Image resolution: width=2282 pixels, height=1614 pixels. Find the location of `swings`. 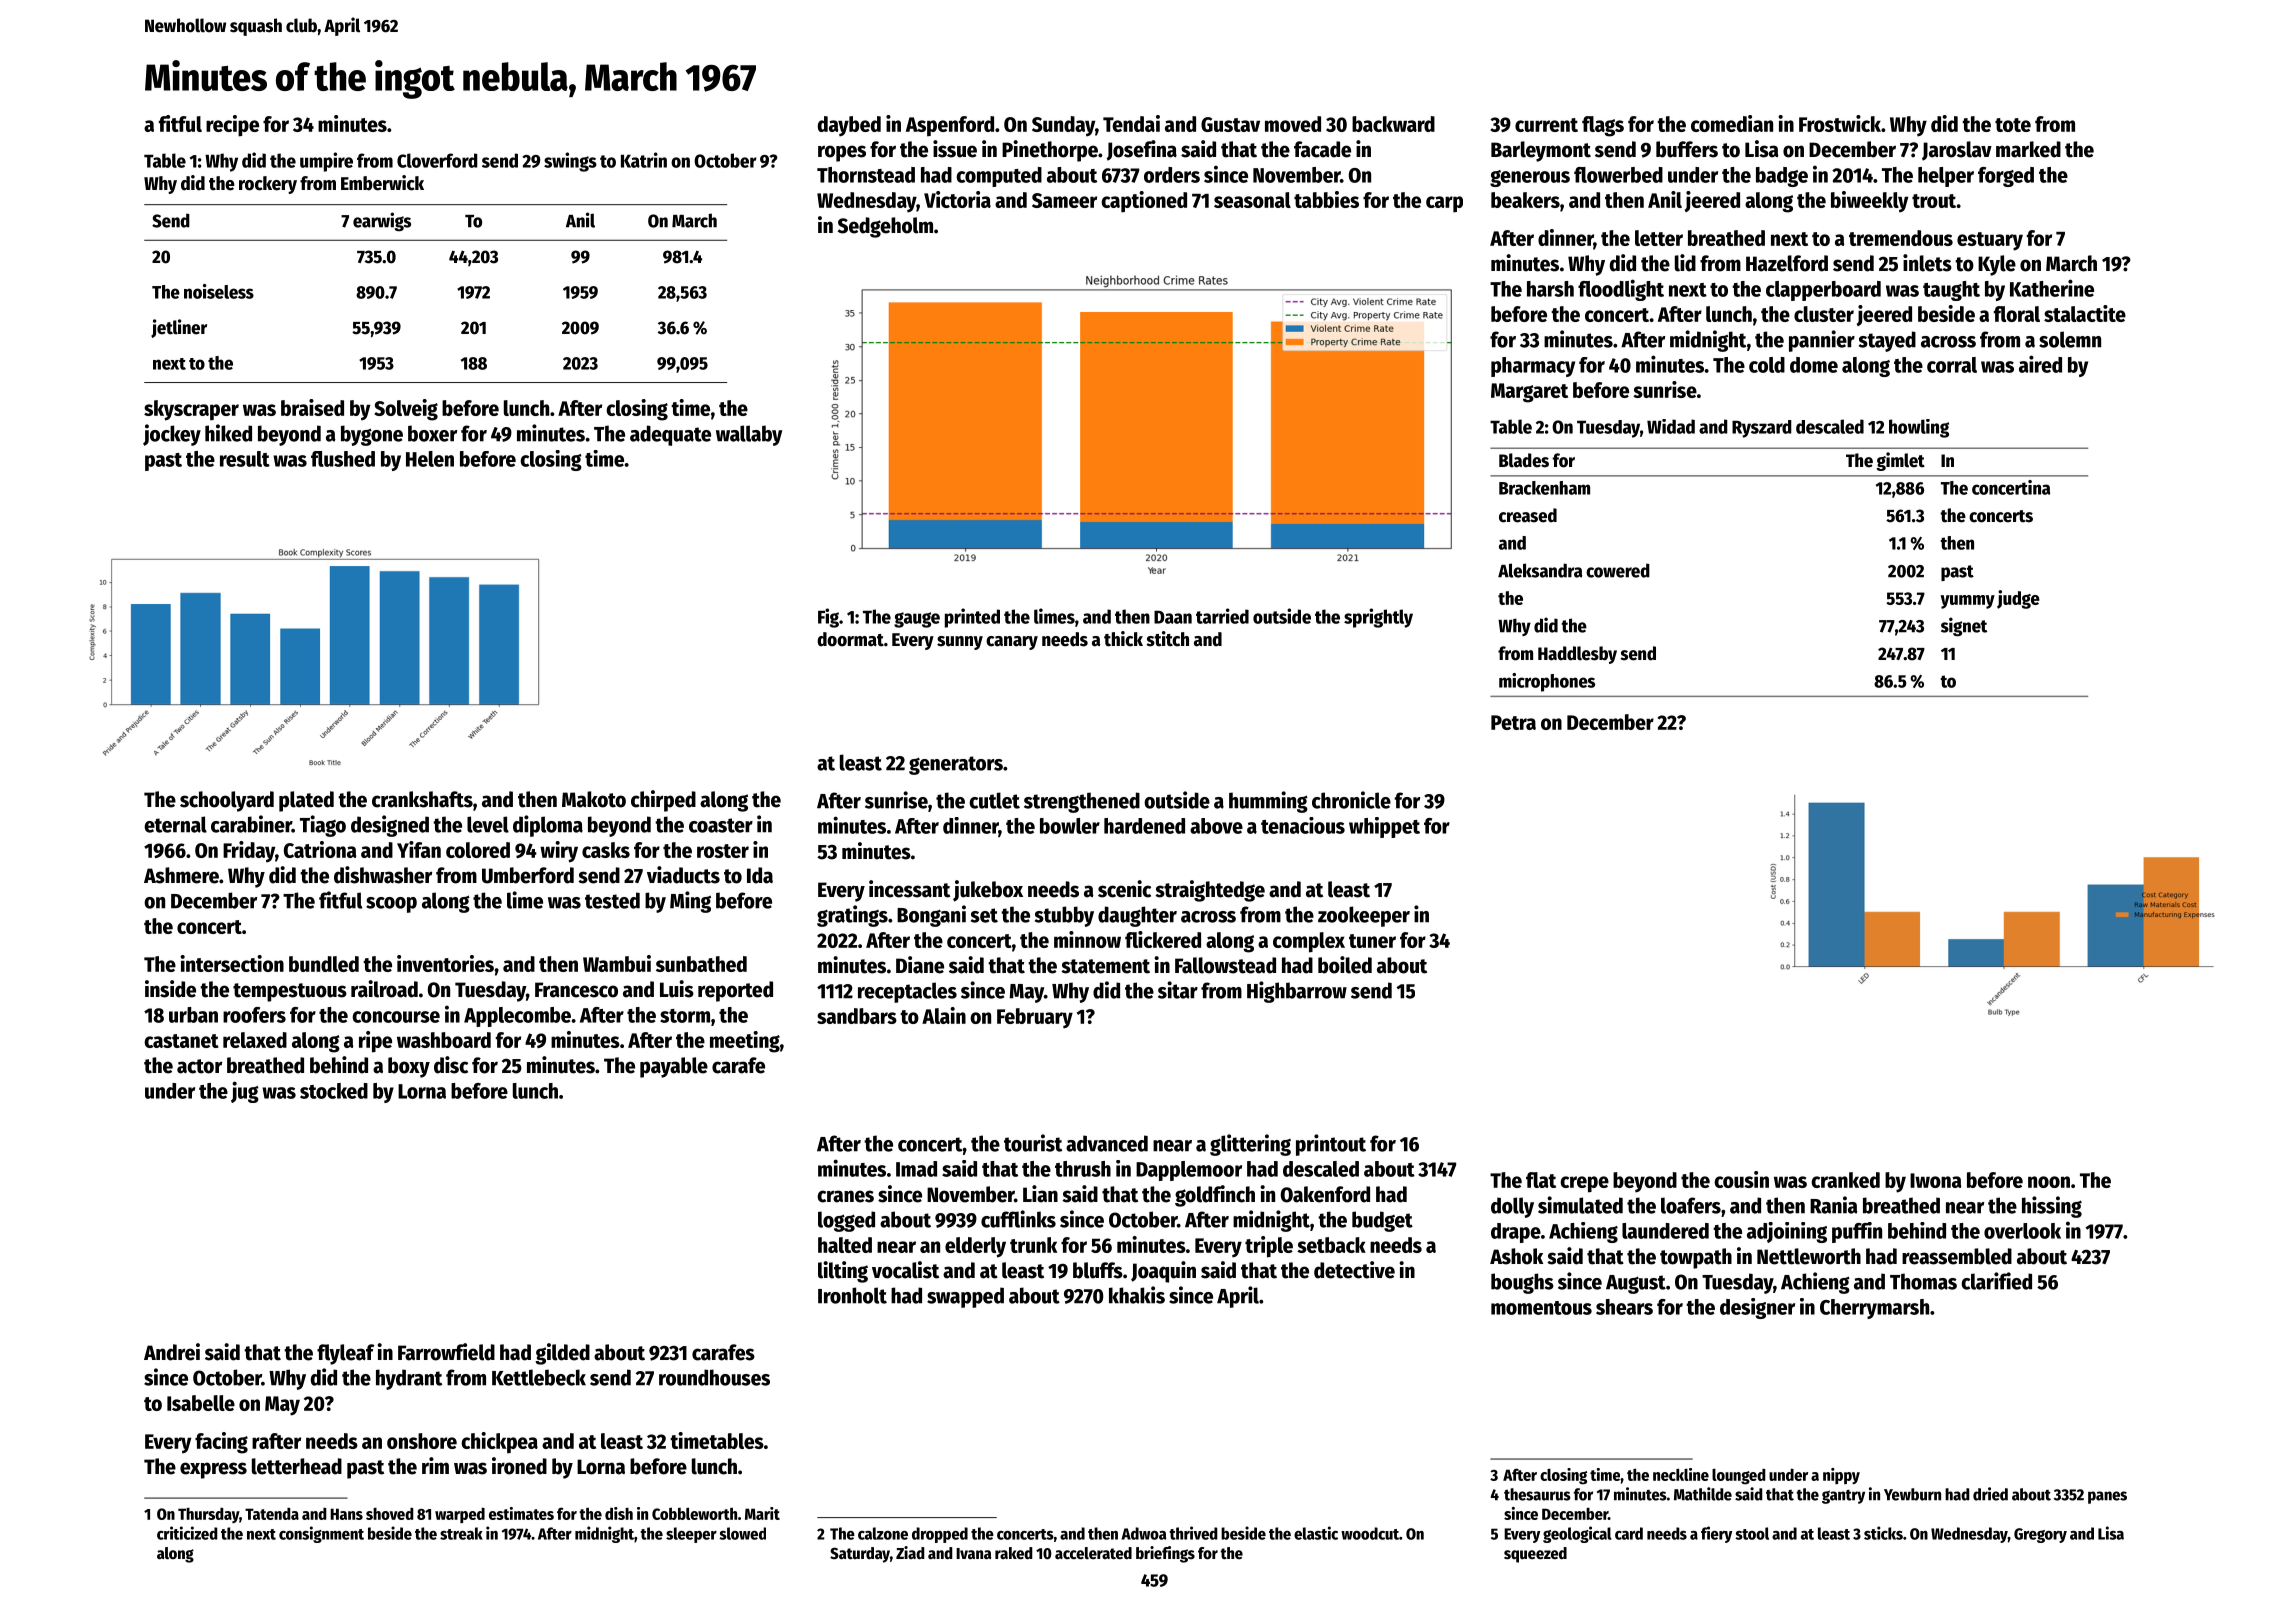

swings is located at coordinates (570, 162).
